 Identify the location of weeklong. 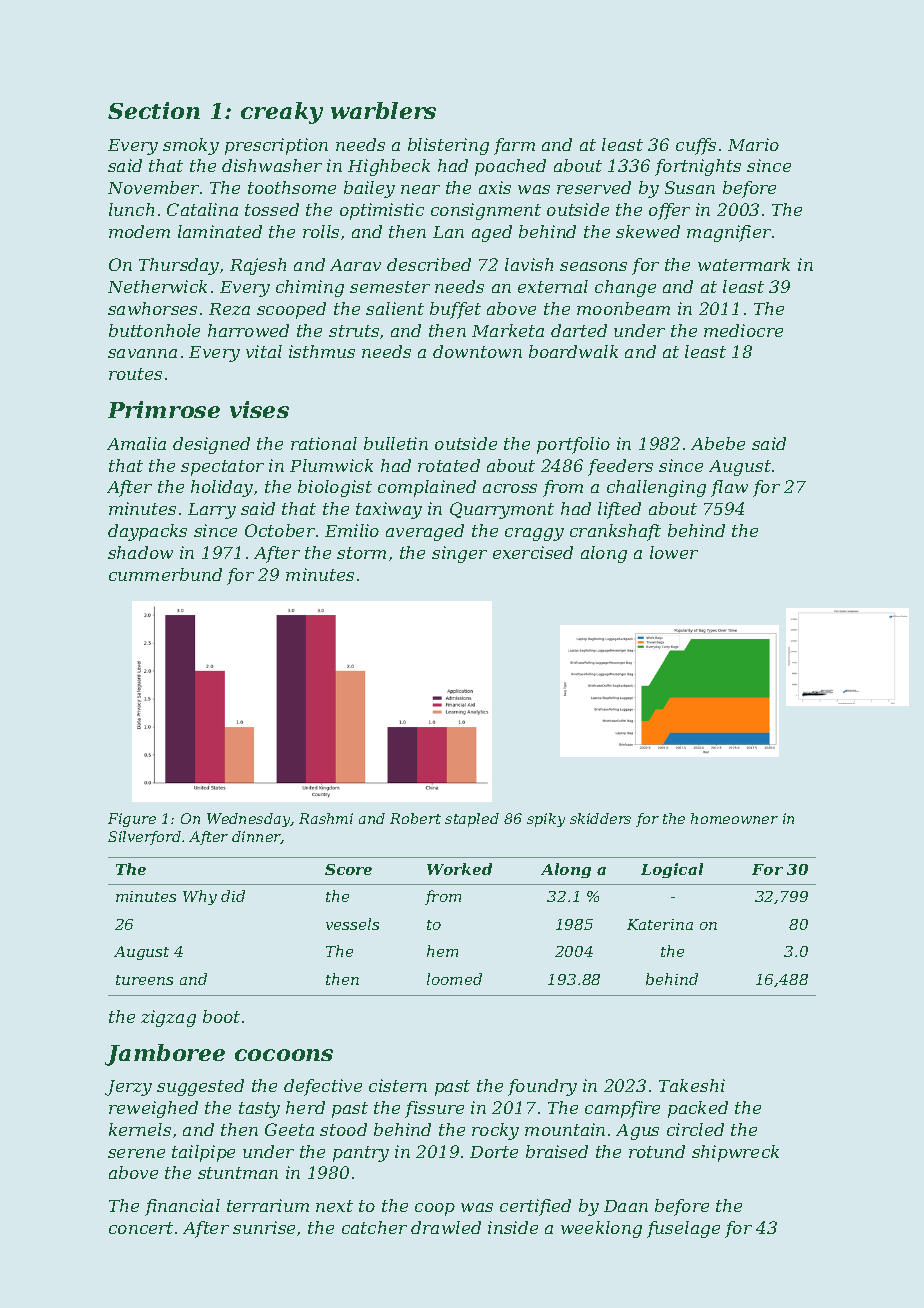
(601, 1229).
